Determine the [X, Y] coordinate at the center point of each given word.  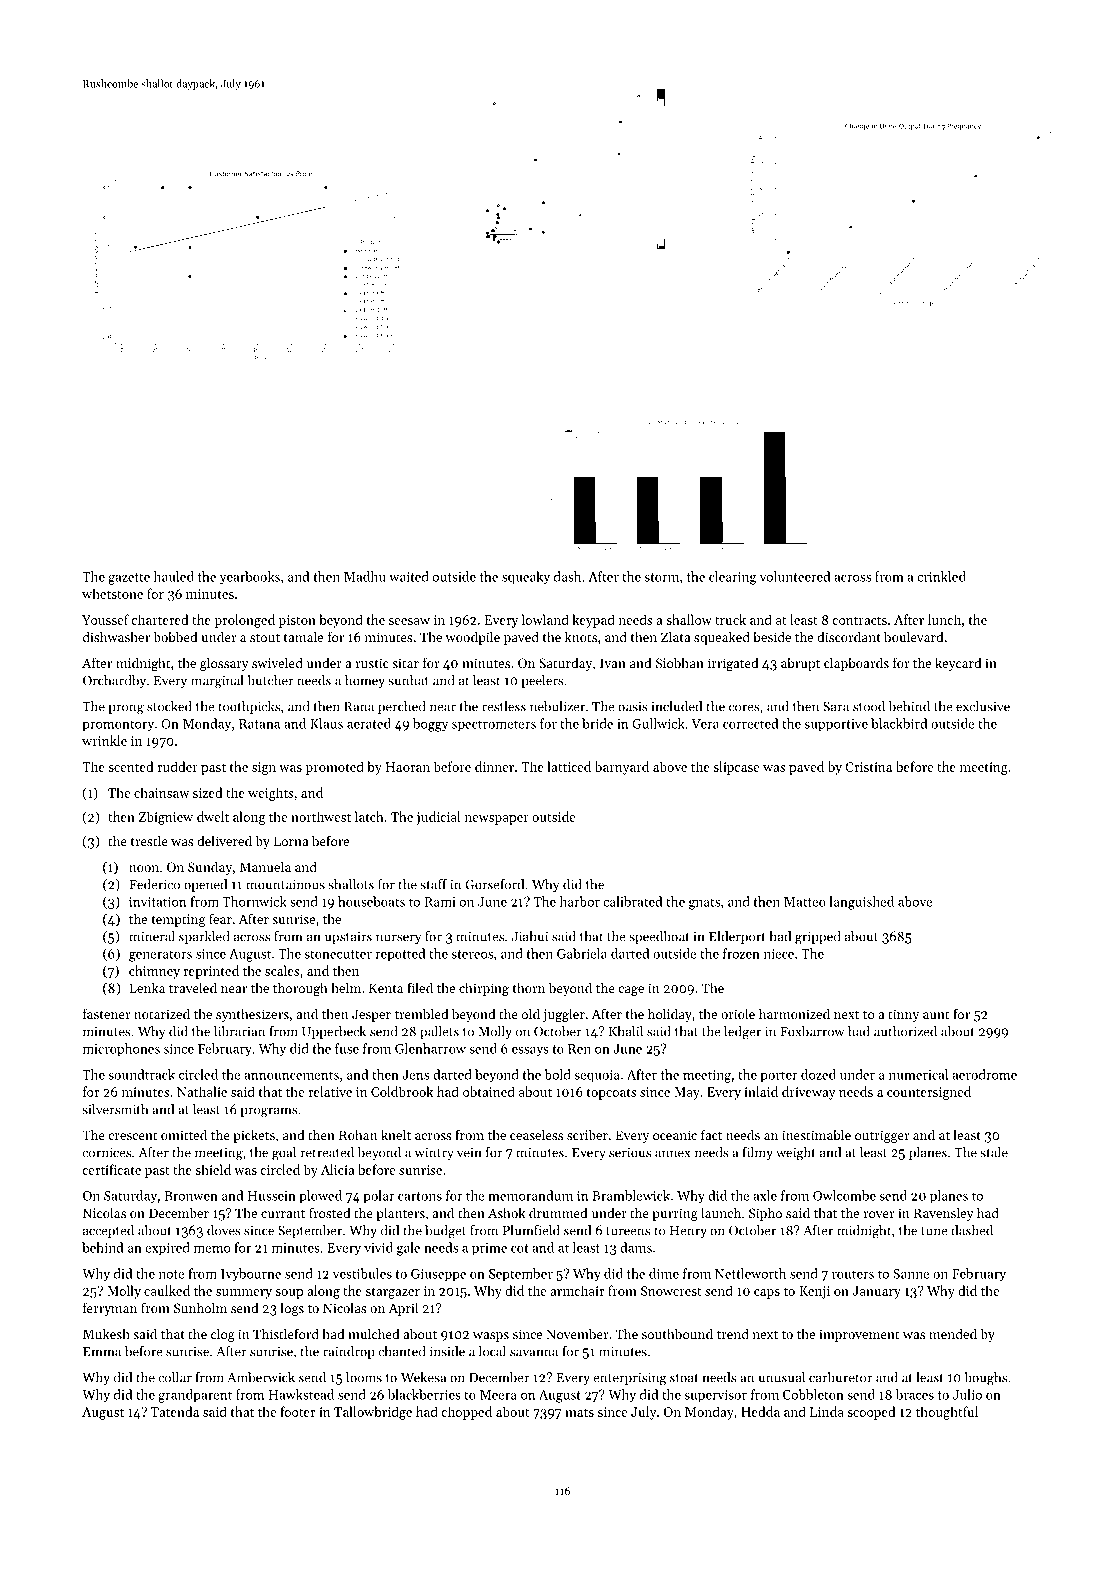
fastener [106, 1013]
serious [630, 1153]
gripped [817, 938]
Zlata [676, 636]
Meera [498, 1395]
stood [869, 706]
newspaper [497, 820]
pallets [439, 1032]
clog [223, 1335]
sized [208, 792]
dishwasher [116, 636]
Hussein [272, 1196]
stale [994, 1152]
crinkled [941, 576]
